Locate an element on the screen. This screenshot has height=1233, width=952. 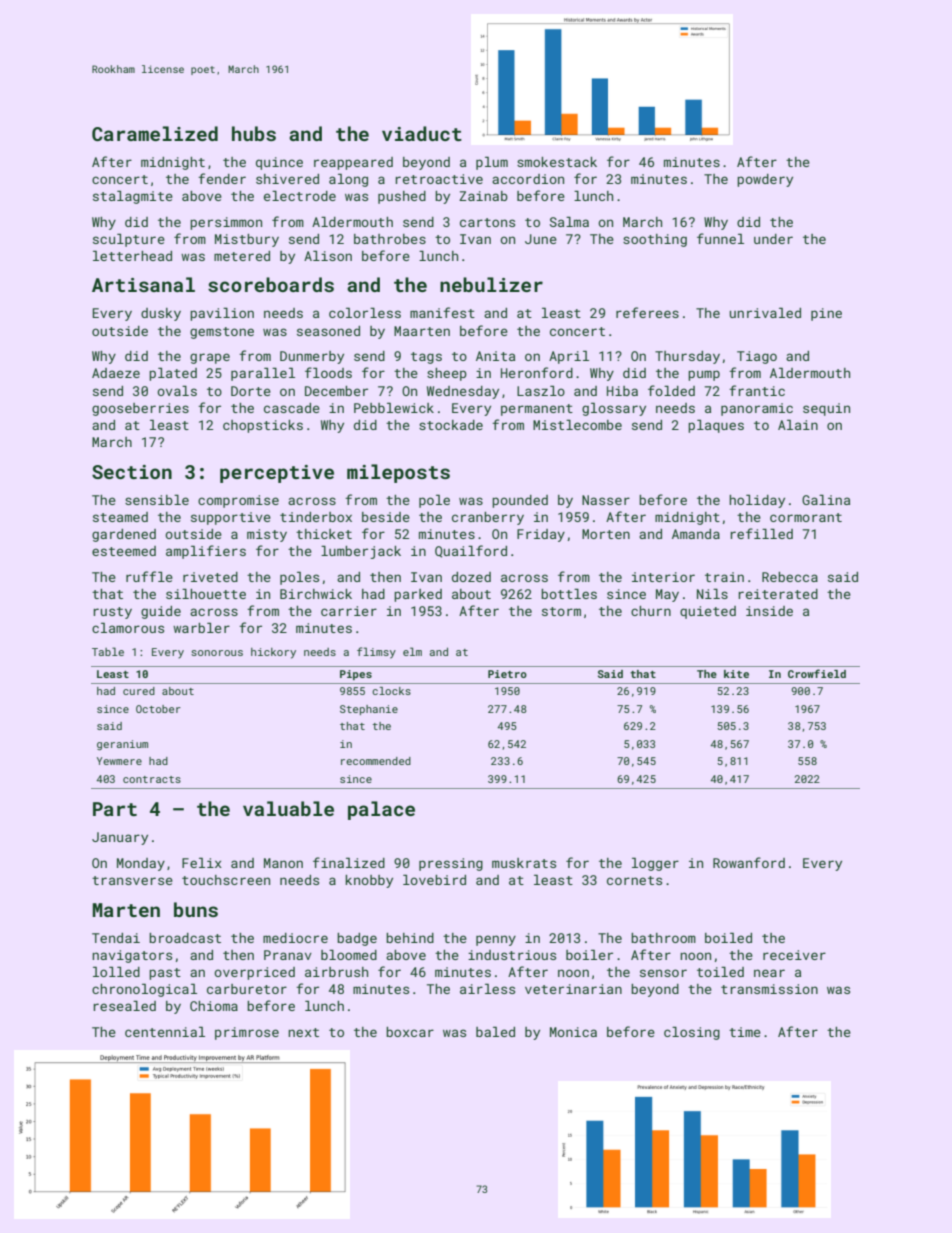
centennial is located at coordinates (165, 1031).
